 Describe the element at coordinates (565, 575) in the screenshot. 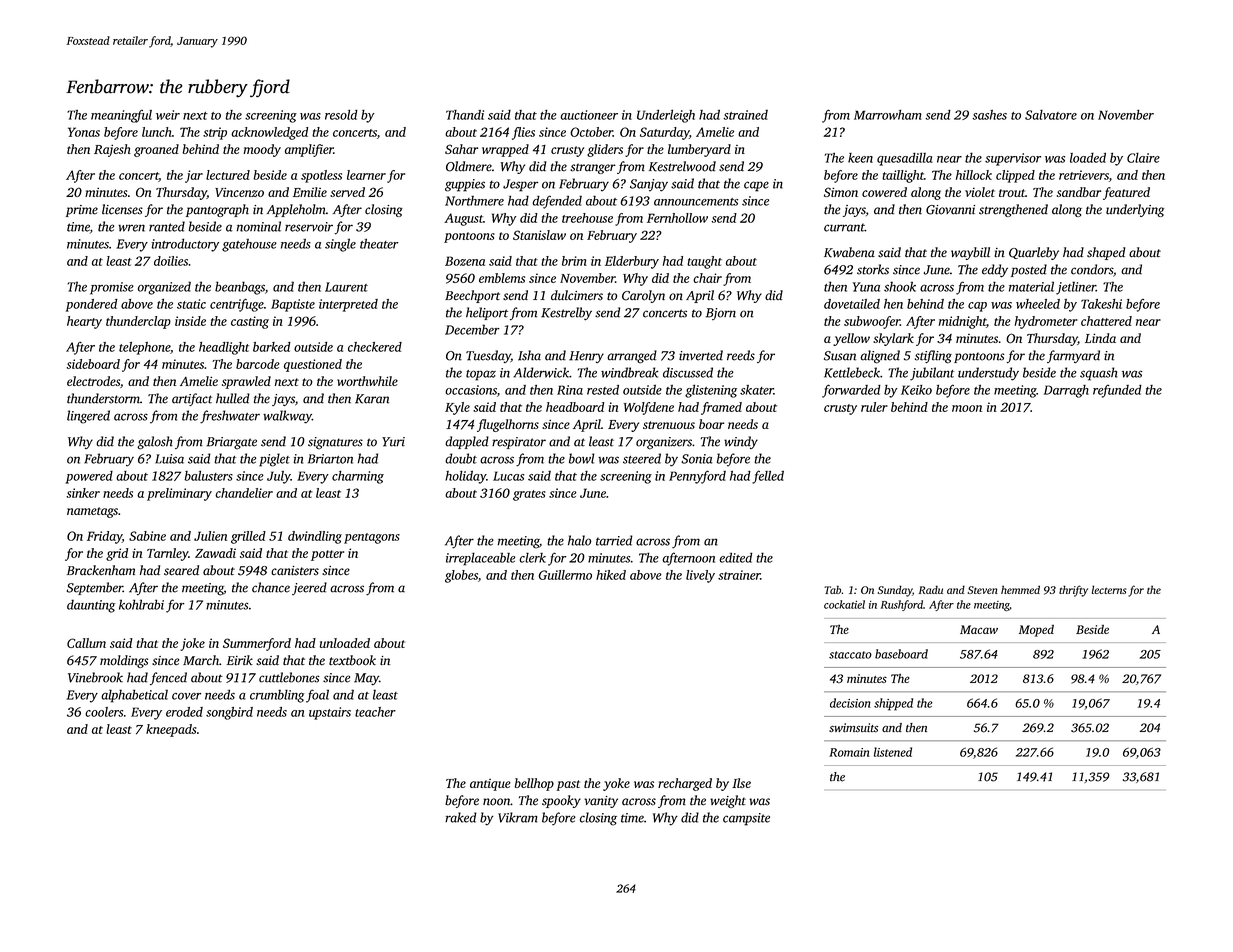

I see `Guillermo` at that location.
